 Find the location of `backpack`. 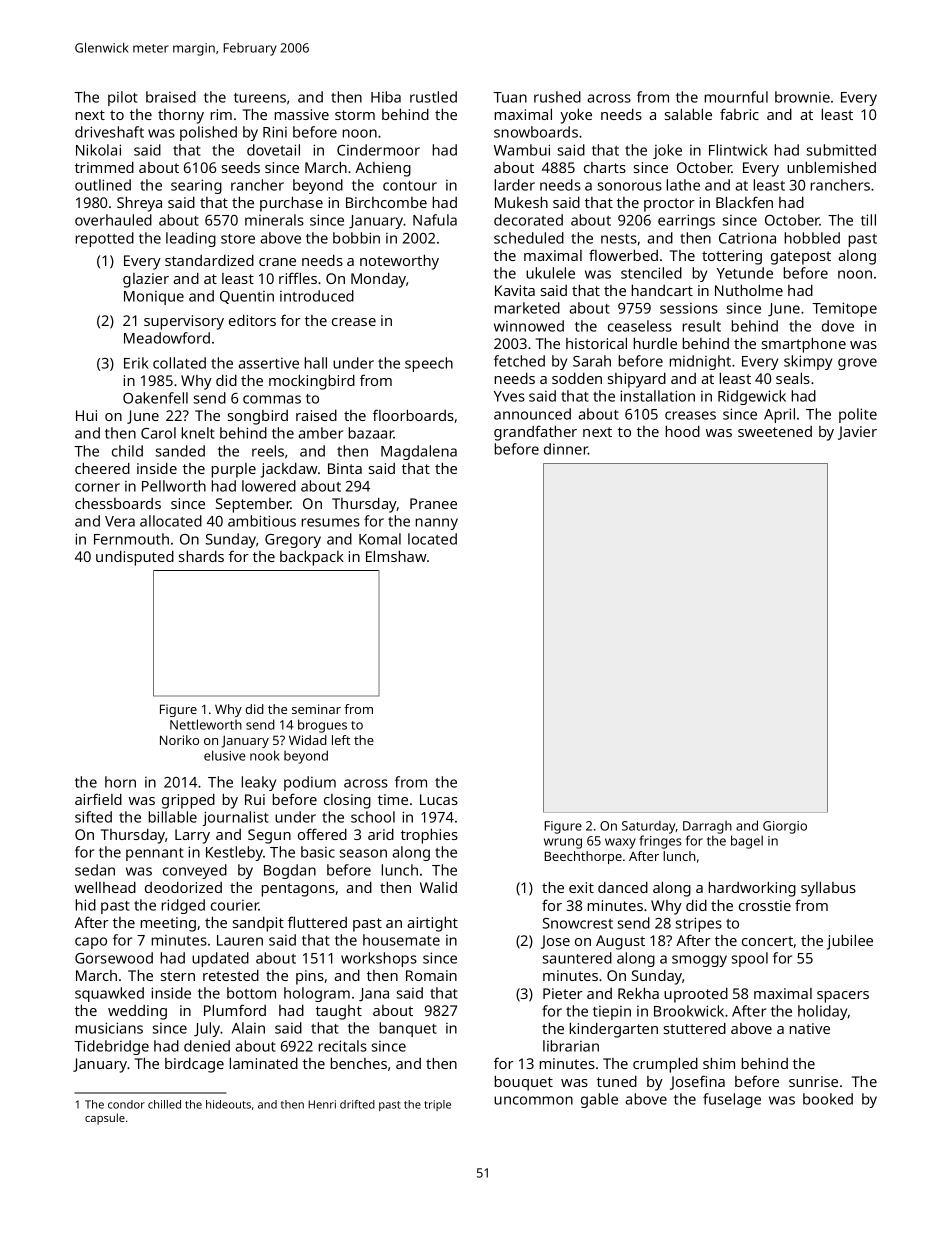

backpack is located at coordinates (312, 558).
